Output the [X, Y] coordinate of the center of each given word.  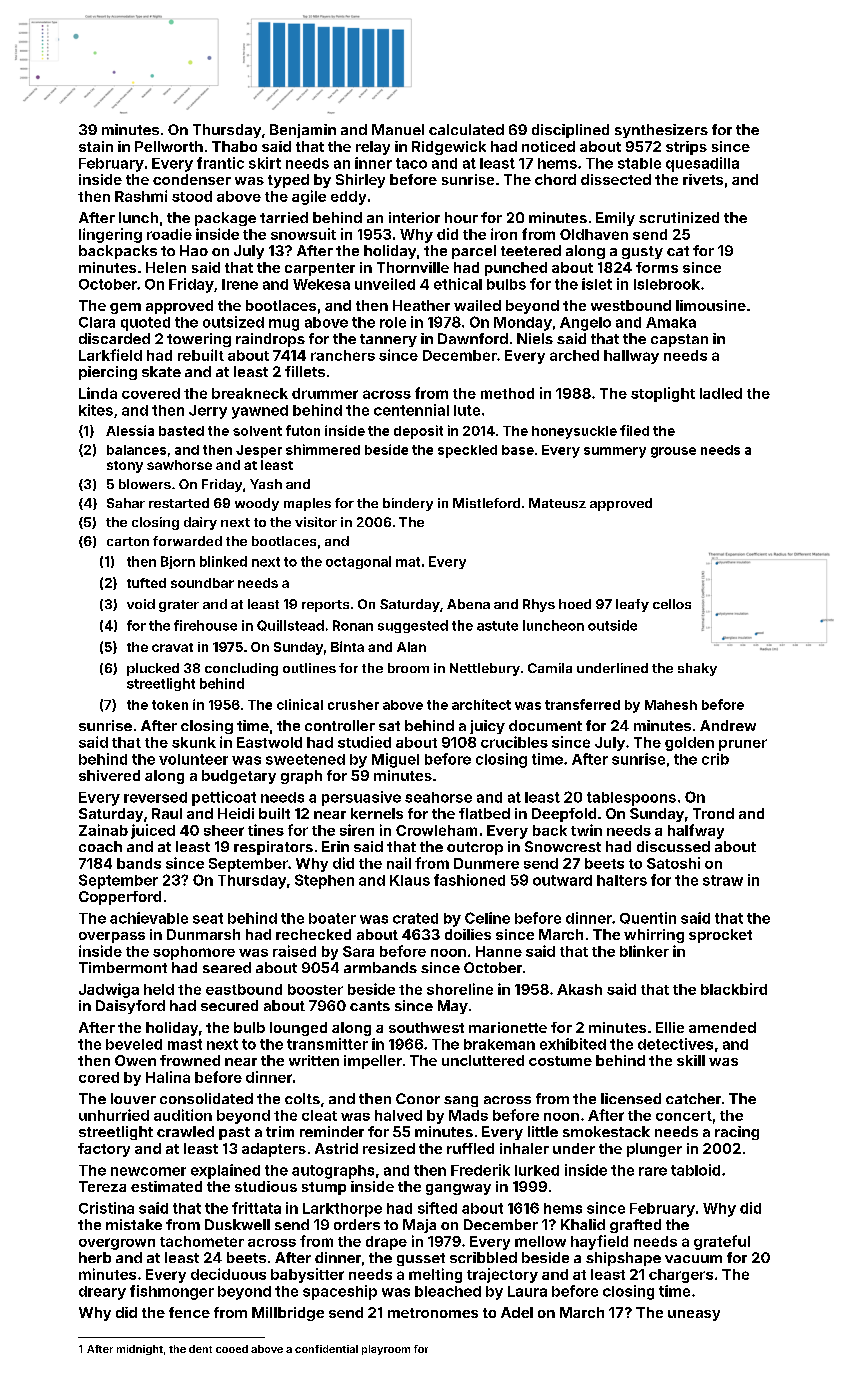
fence [189, 1312]
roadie [169, 234]
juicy [487, 727]
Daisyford [130, 1007]
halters [622, 880]
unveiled [385, 284]
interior [414, 217]
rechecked [313, 934]
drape [386, 1243]
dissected [616, 179]
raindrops [270, 340]
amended [722, 1027]
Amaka [671, 322]
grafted [635, 1226]
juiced [153, 831]
